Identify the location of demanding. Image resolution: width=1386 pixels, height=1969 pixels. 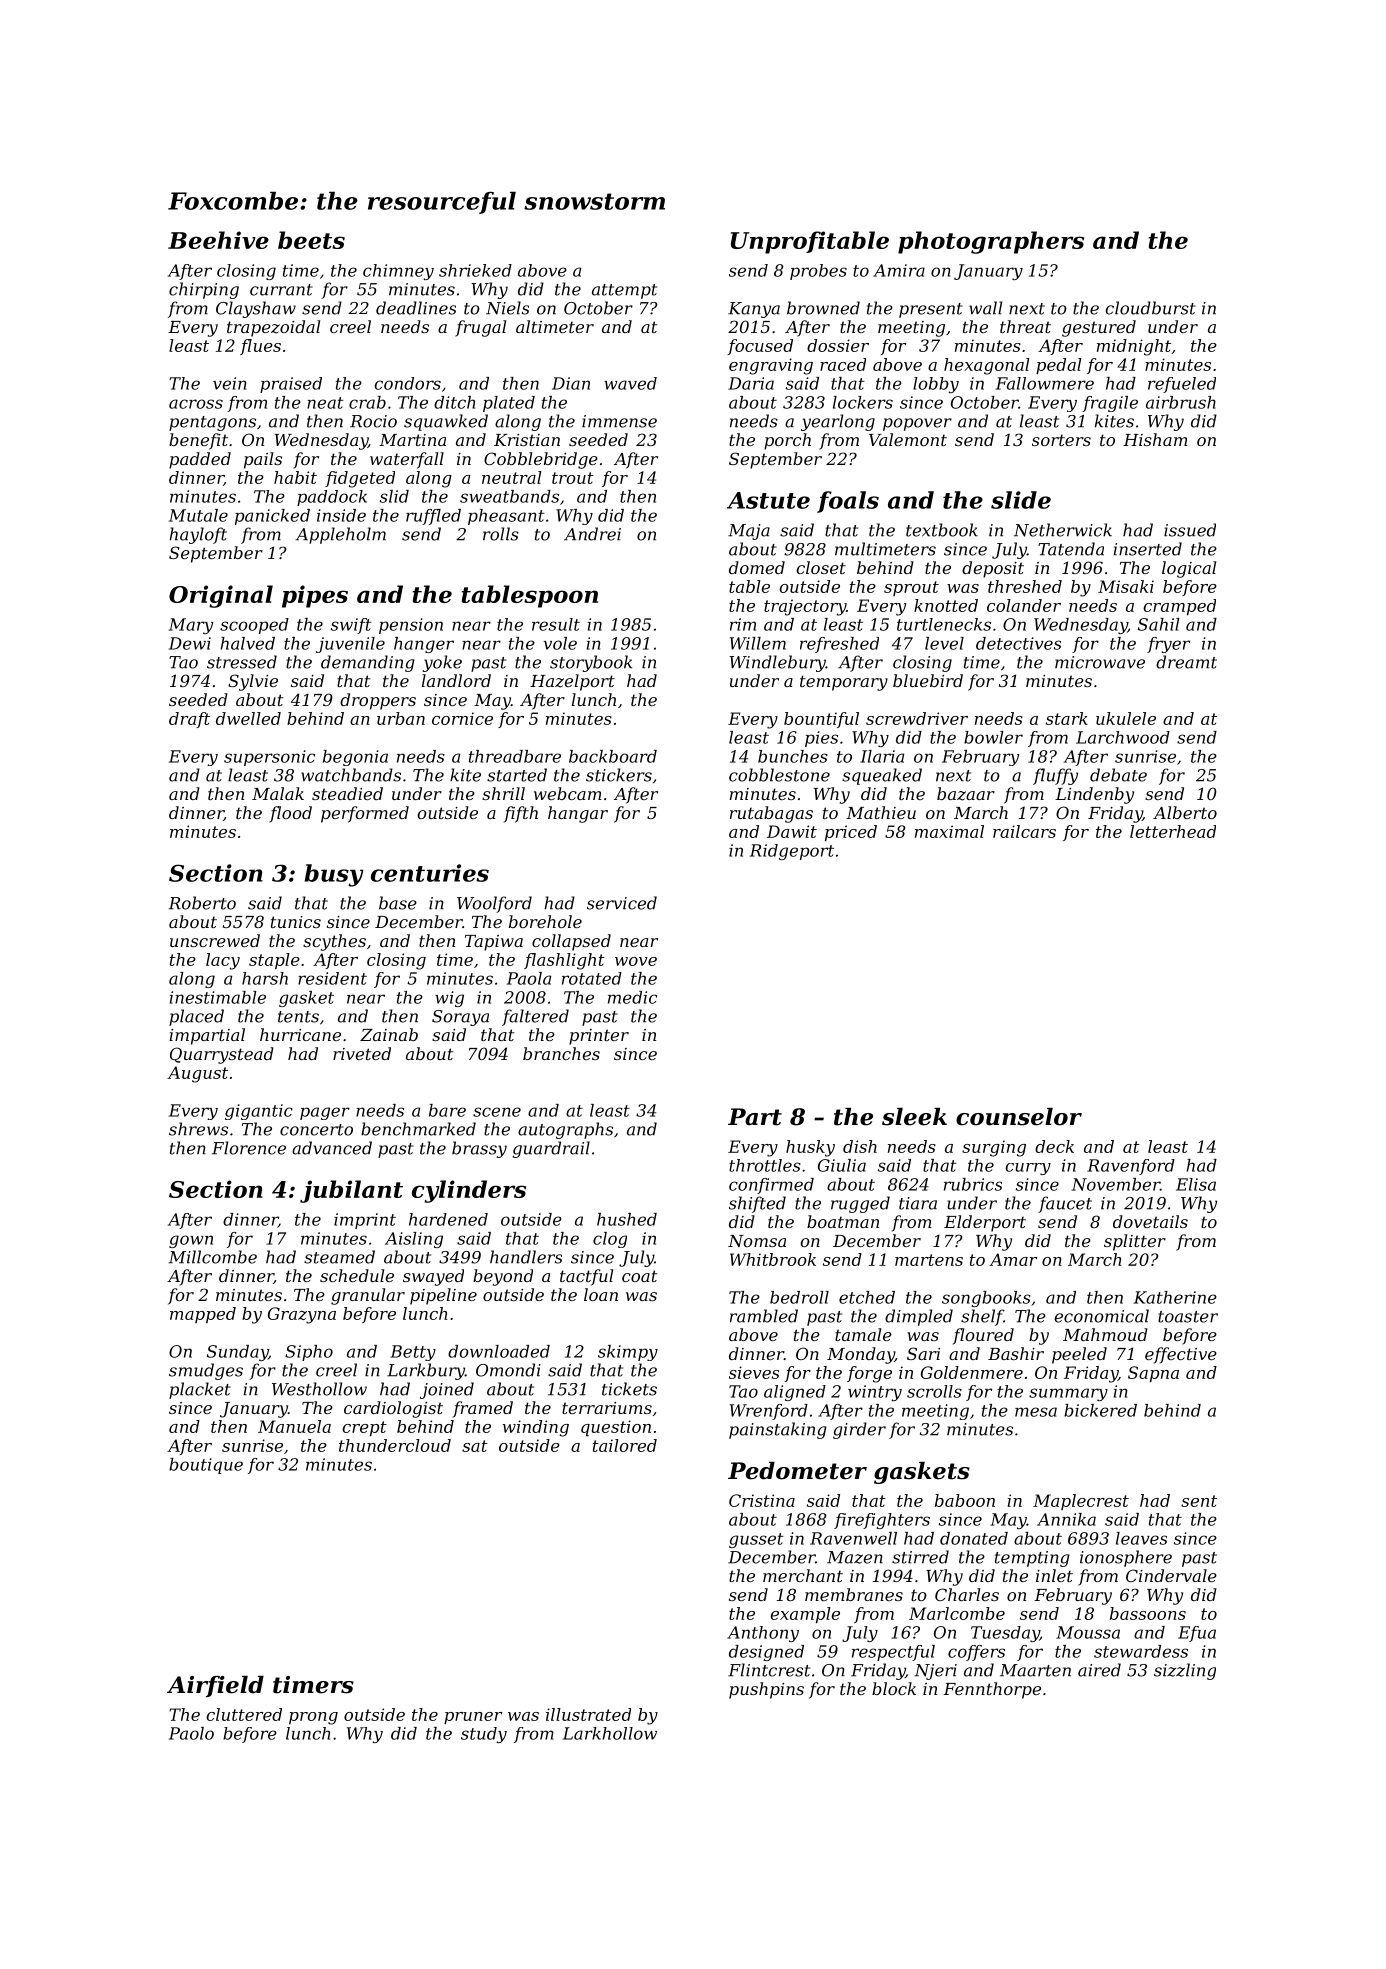
(368, 663).
